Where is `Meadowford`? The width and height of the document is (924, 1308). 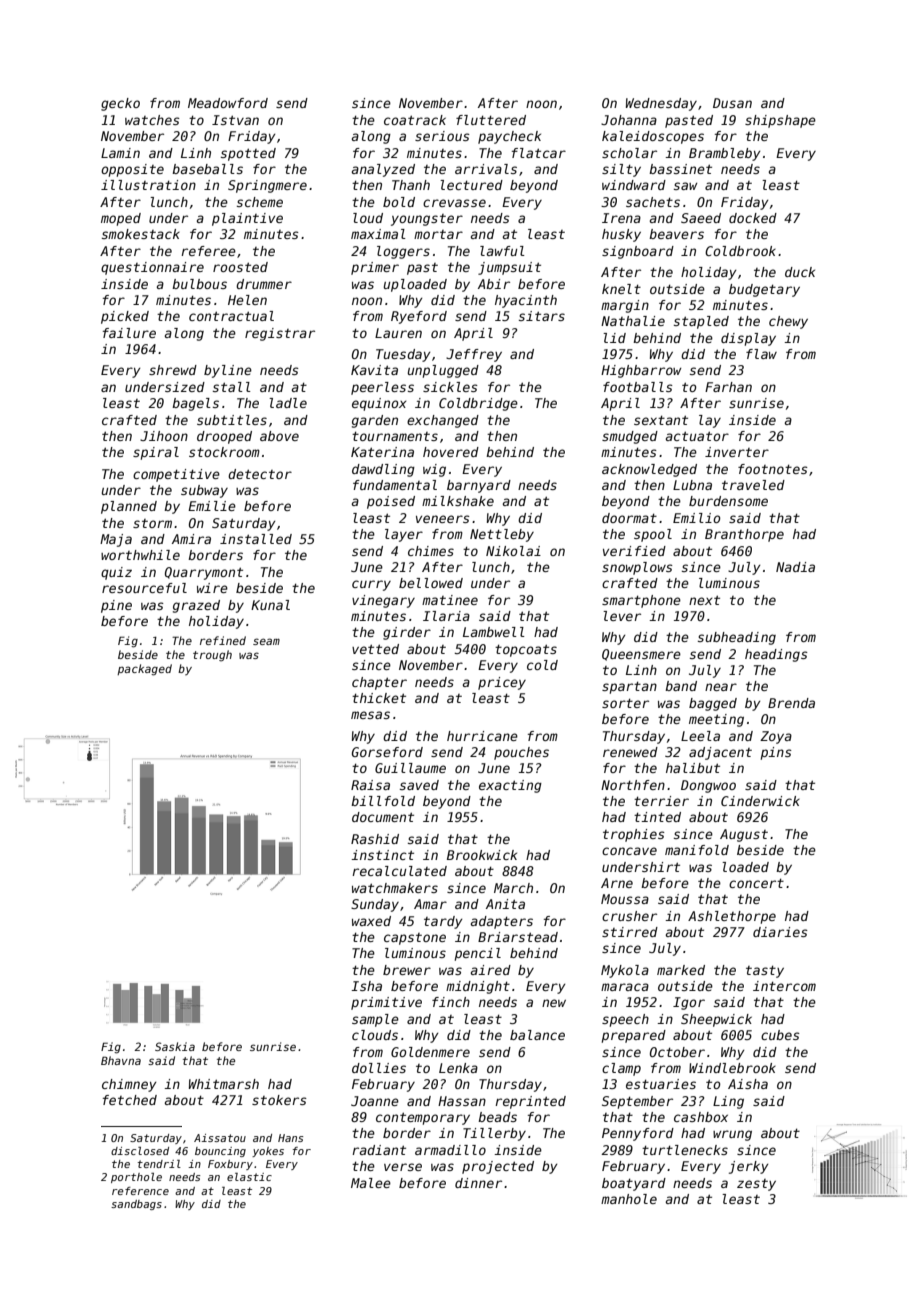
Meadowford is located at coordinates (228, 103).
